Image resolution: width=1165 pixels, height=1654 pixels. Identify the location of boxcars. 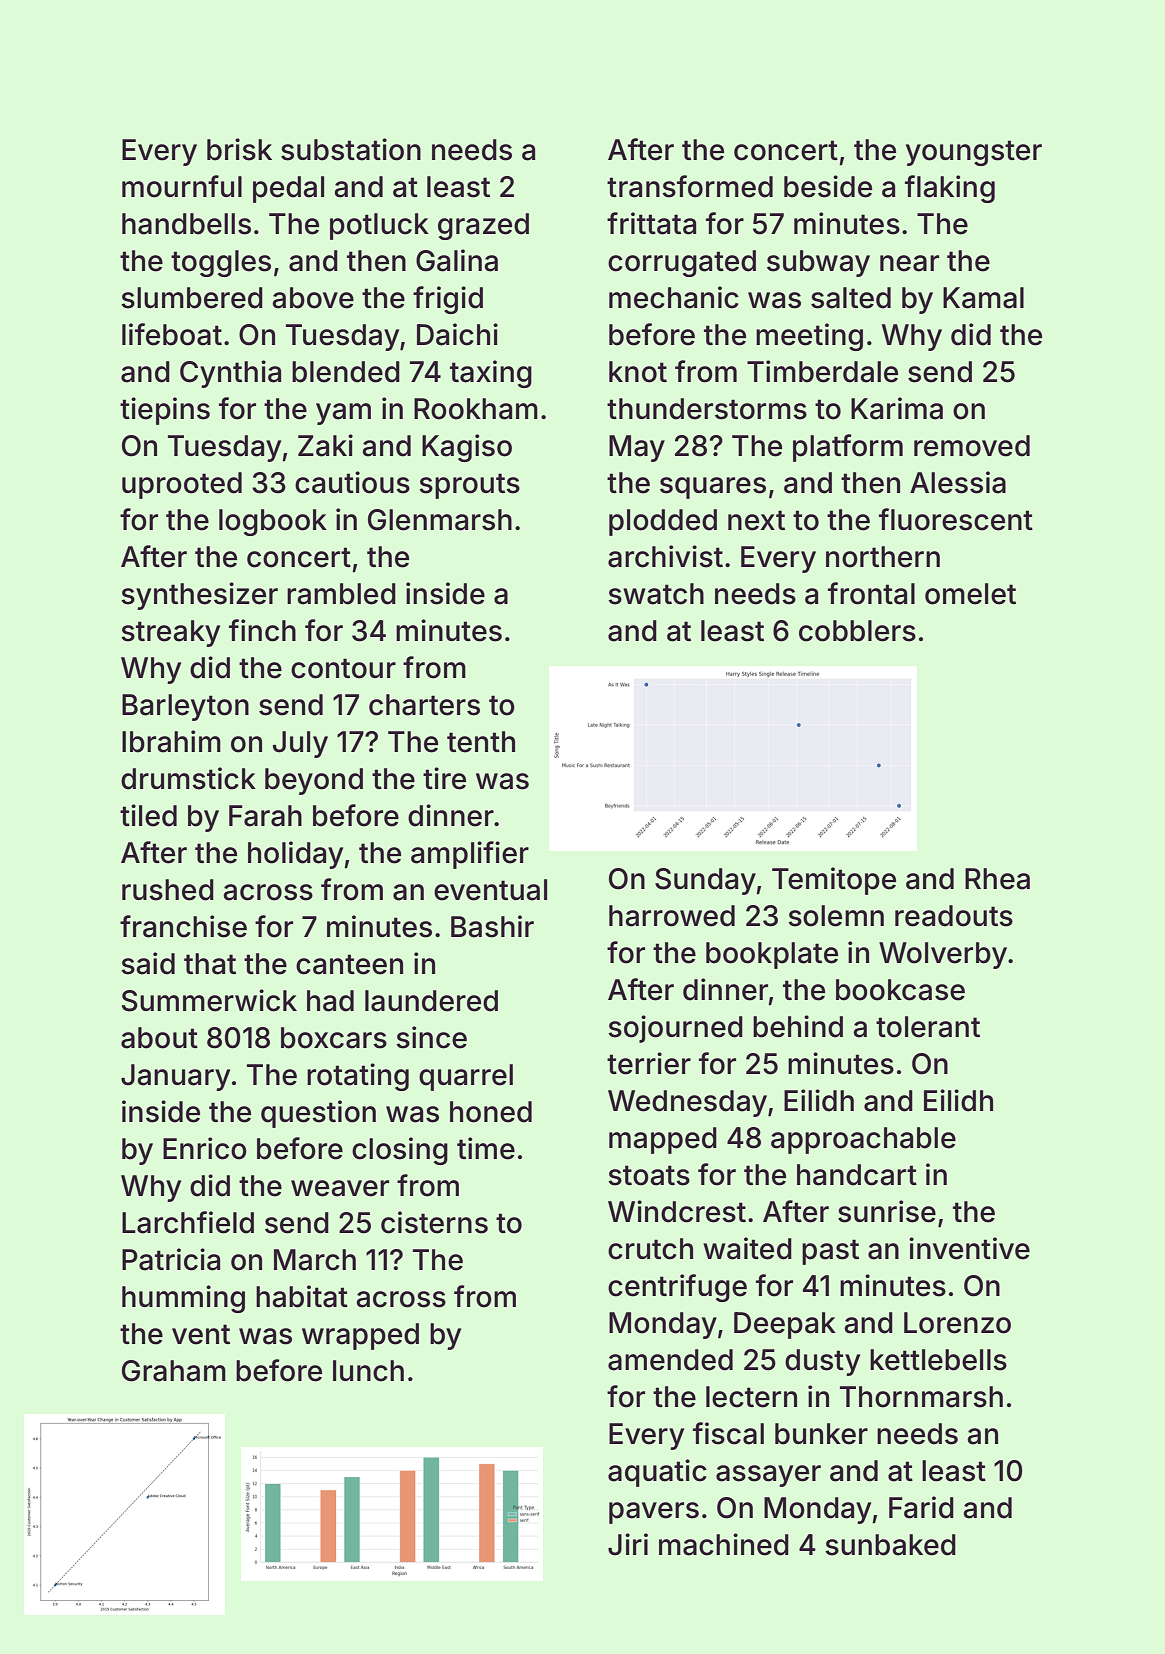
(334, 1038).
